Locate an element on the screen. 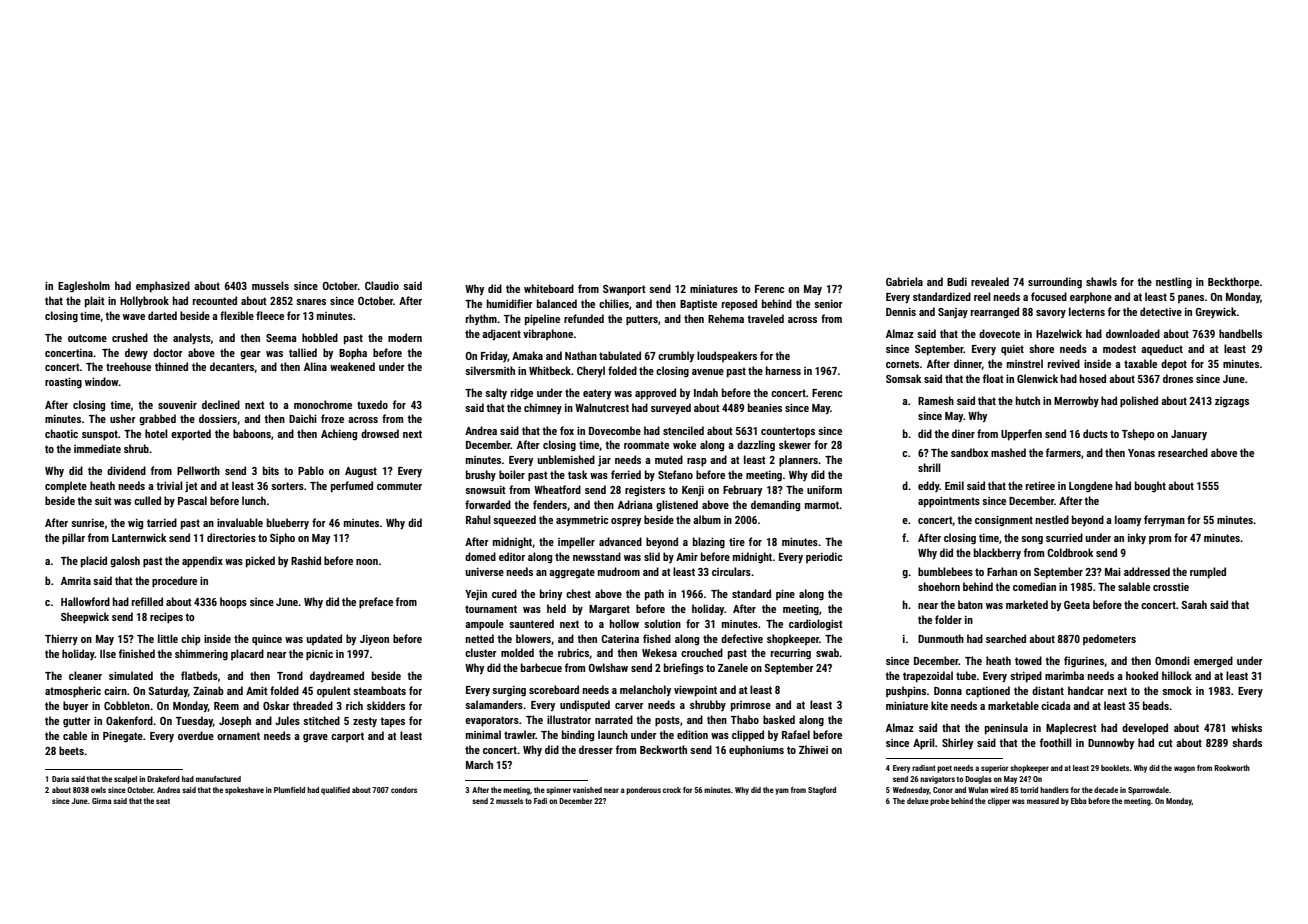 Image resolution: width=1308 pixels, height=924 pixels. qualified is located at coordinates (335, 791).
